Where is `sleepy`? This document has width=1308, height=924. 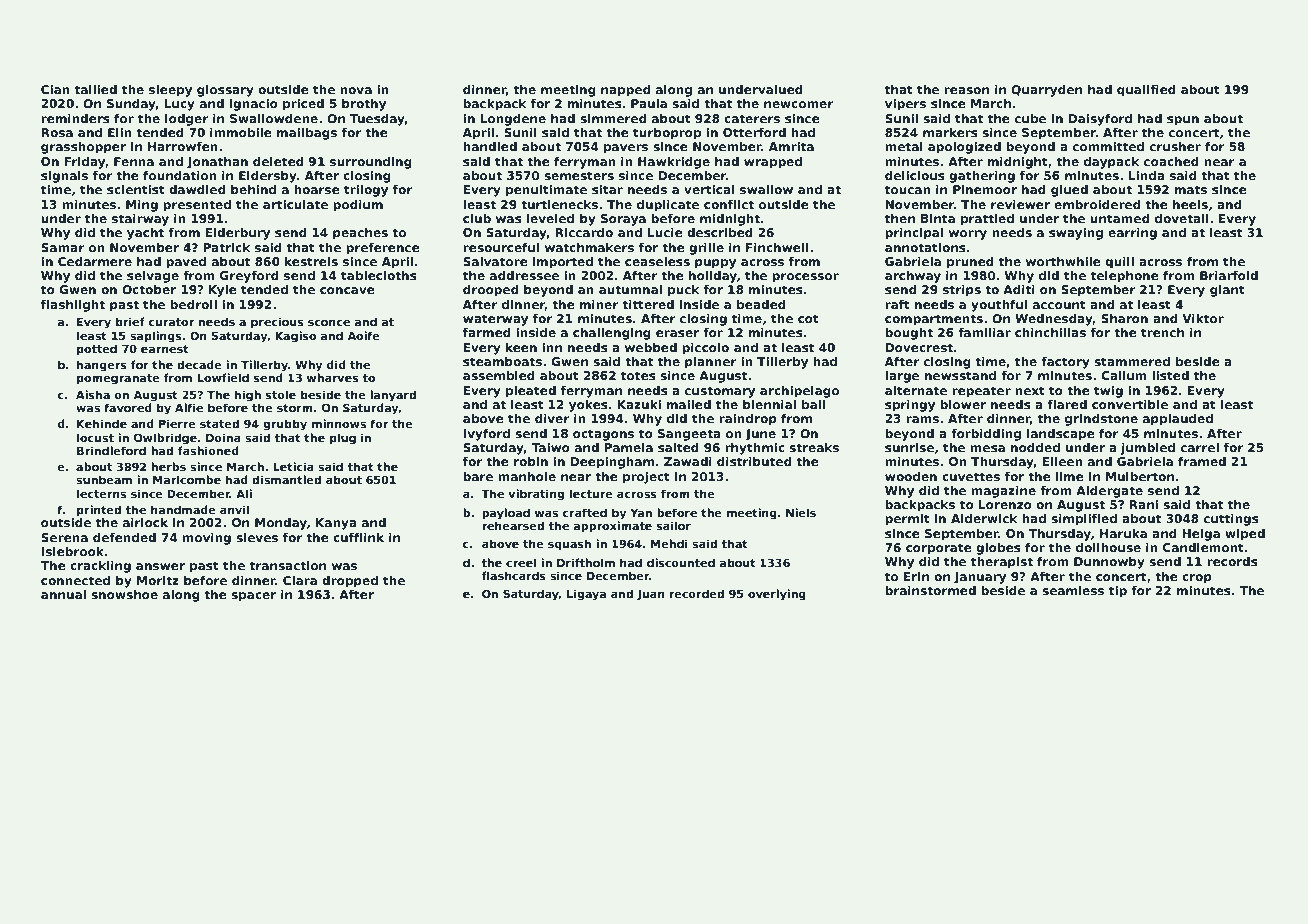 sleepy is located at coordinates (170, 91).
